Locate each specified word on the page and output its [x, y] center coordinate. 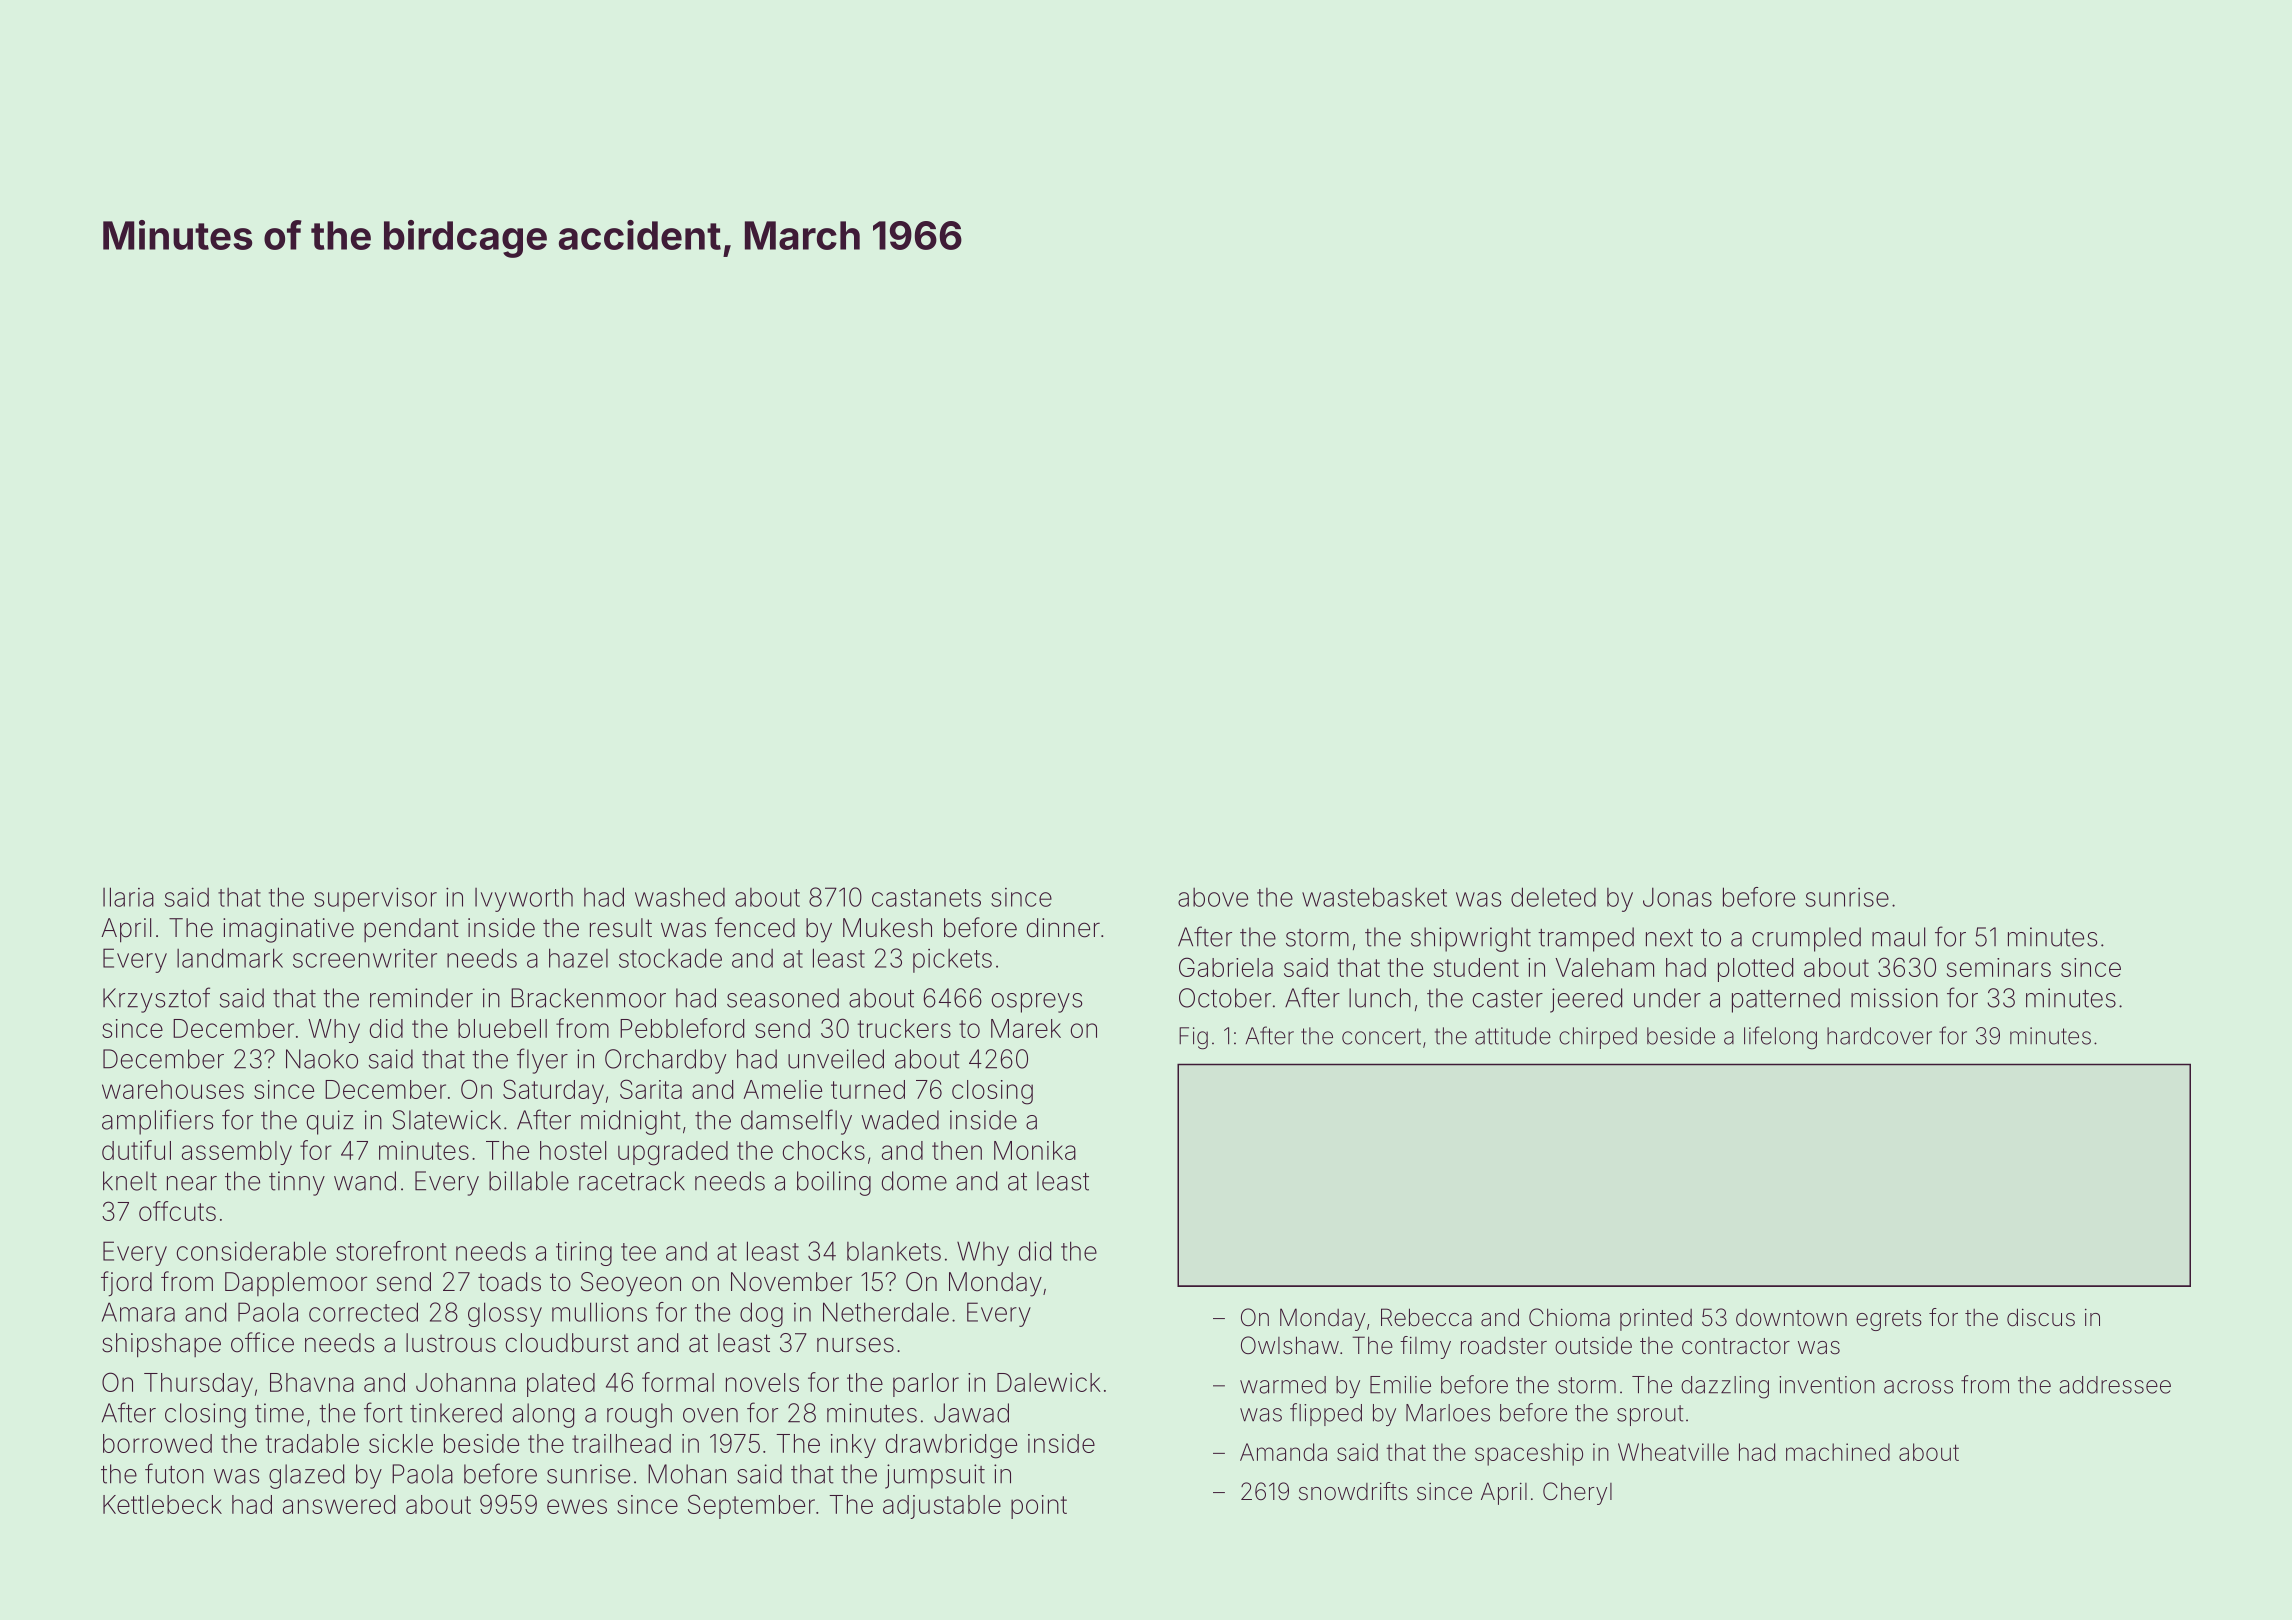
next [1669, 938]
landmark [230, 958]
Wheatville [1673, 1452]
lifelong [1780, 1038]
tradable [312, 1443]
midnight [631, 1122]
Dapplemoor [296, 1284]
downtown [1791, 1318]
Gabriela [1226, 967]
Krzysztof [156, 1000]
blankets [894, 1251]
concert [1381, 1036]
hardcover [1879, 1036]
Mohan [687, 1474]
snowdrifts [1353, 1491]
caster [1508, 999]
